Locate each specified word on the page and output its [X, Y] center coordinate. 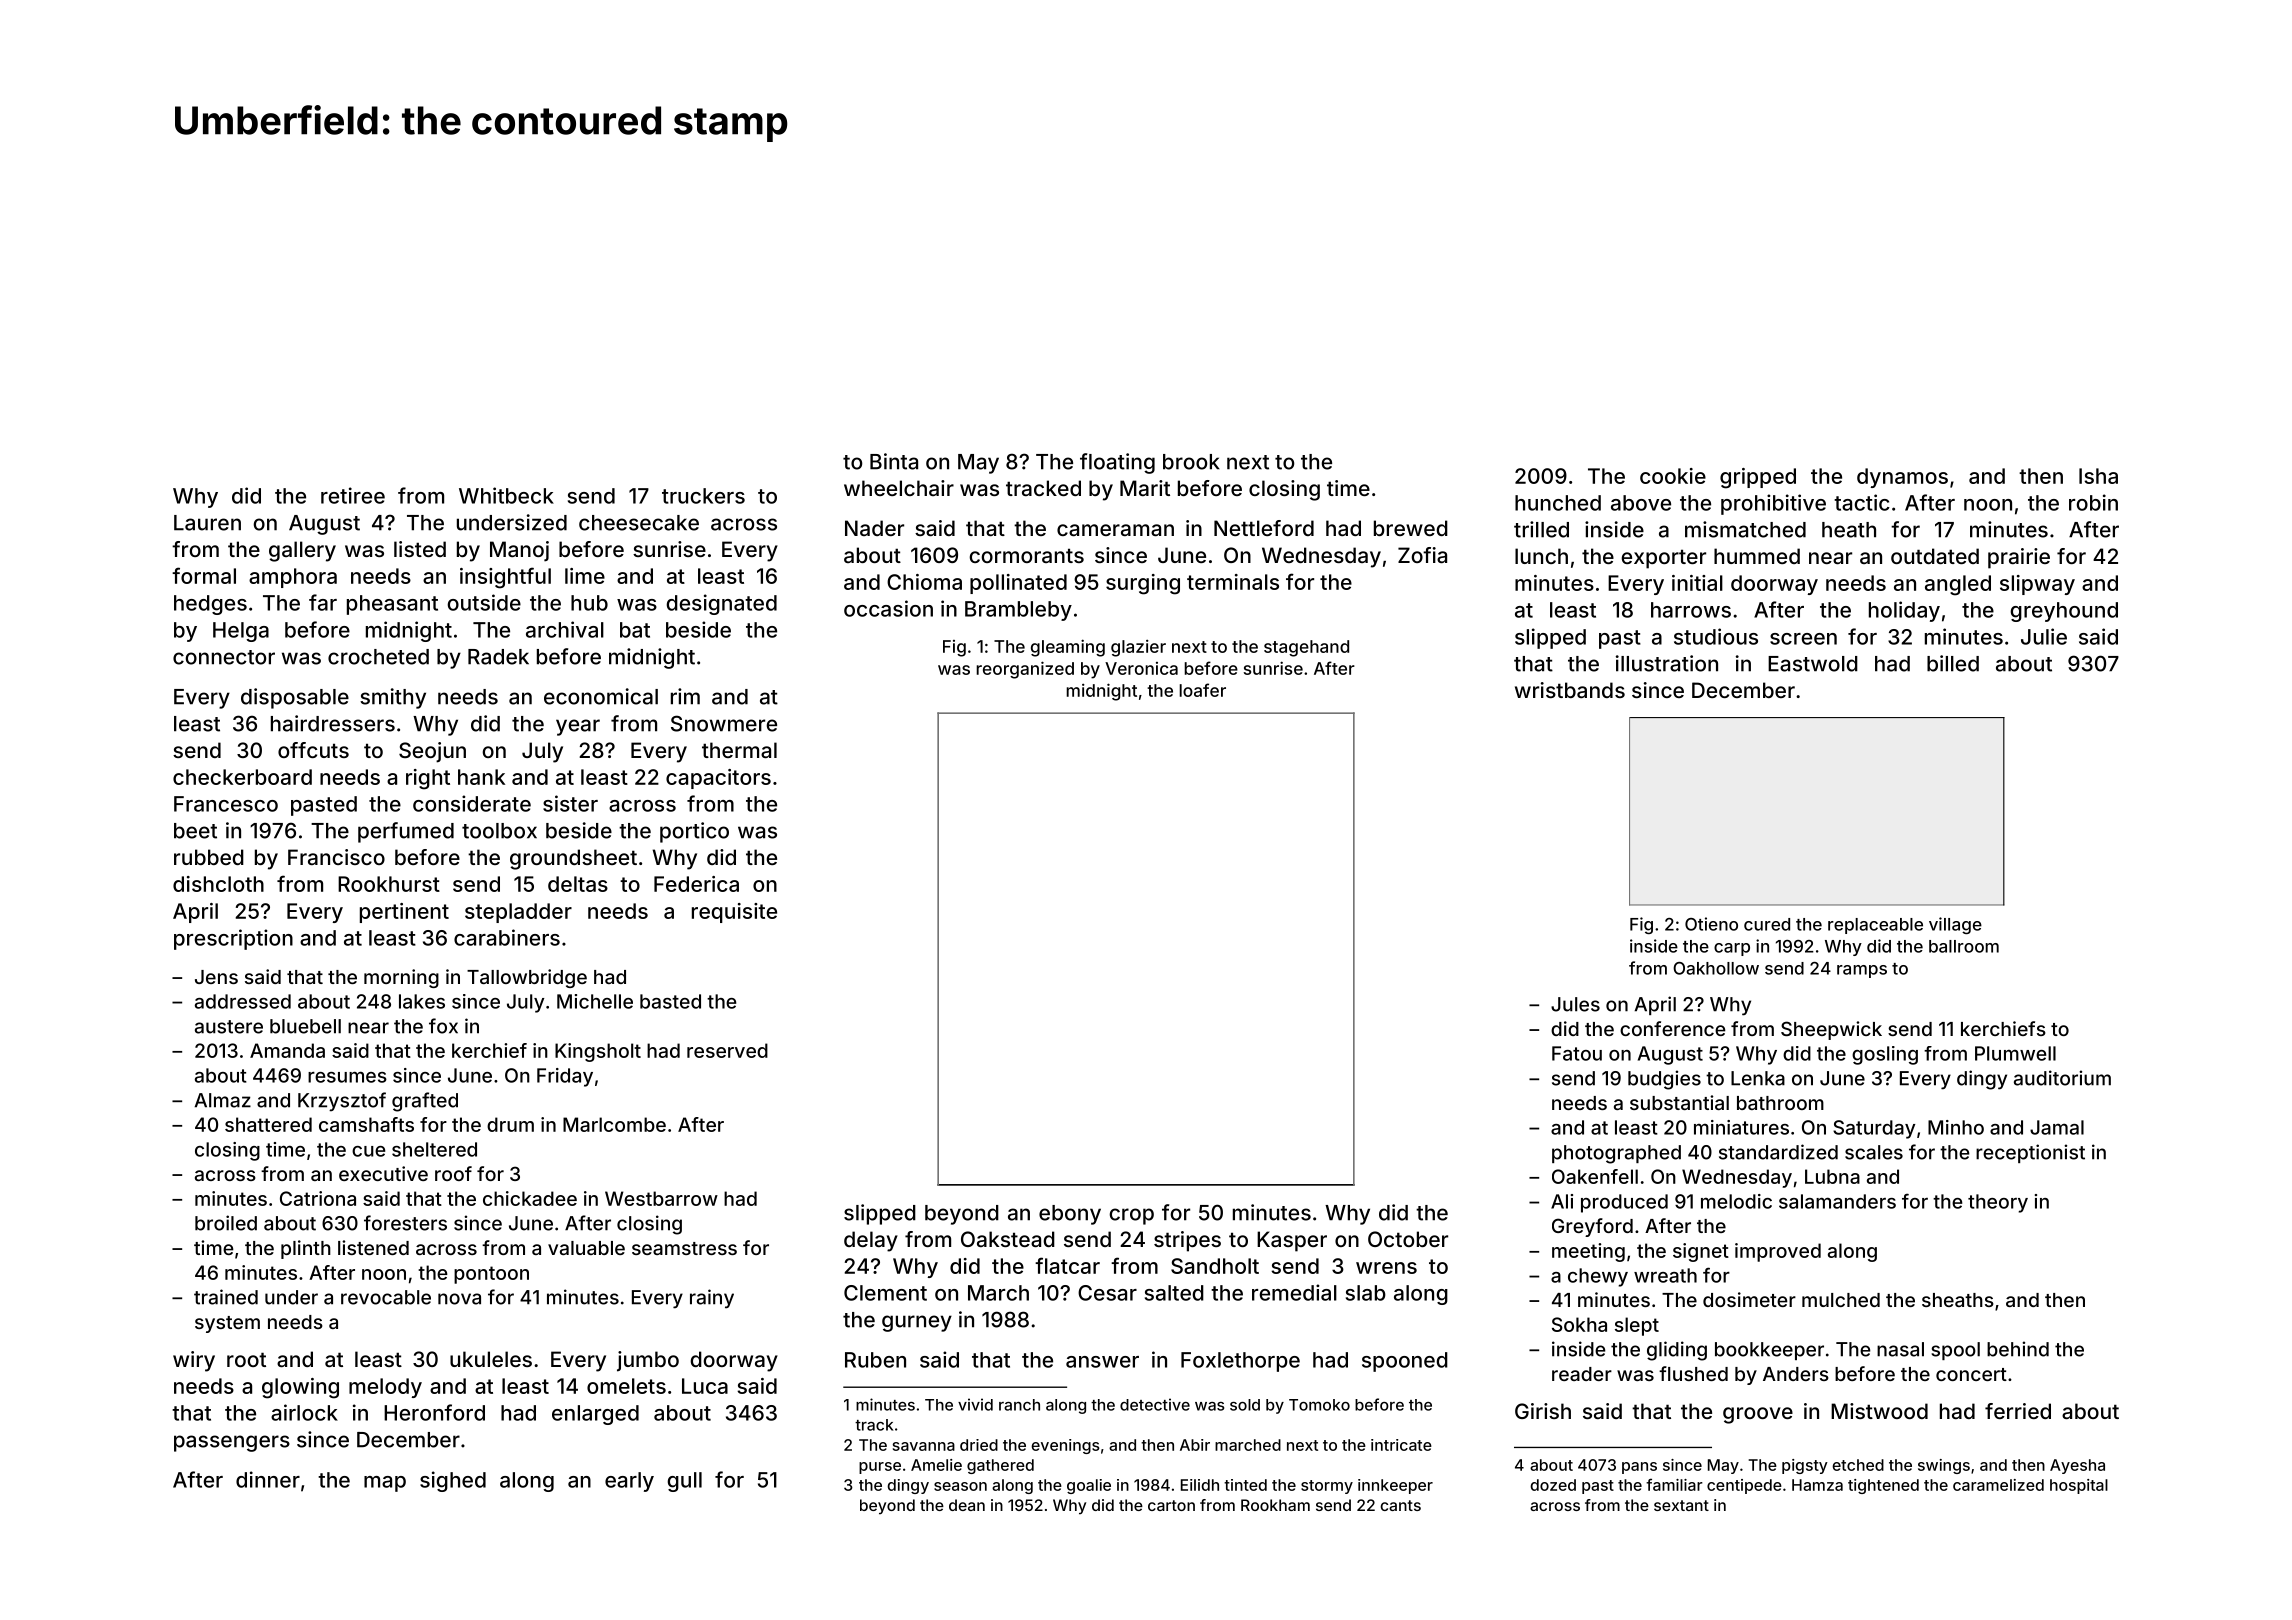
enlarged [595, 1415]
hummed [1757, 556]
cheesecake [639, 523]
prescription [233, 939]
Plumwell [2015, 1053]
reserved [727, 1050]
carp [1732, 949]
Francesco [226, 804]
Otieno [1711, 924]
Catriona [318, 1198]
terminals [1233, 582]
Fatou [1577, 1053]
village [1955, 925]
